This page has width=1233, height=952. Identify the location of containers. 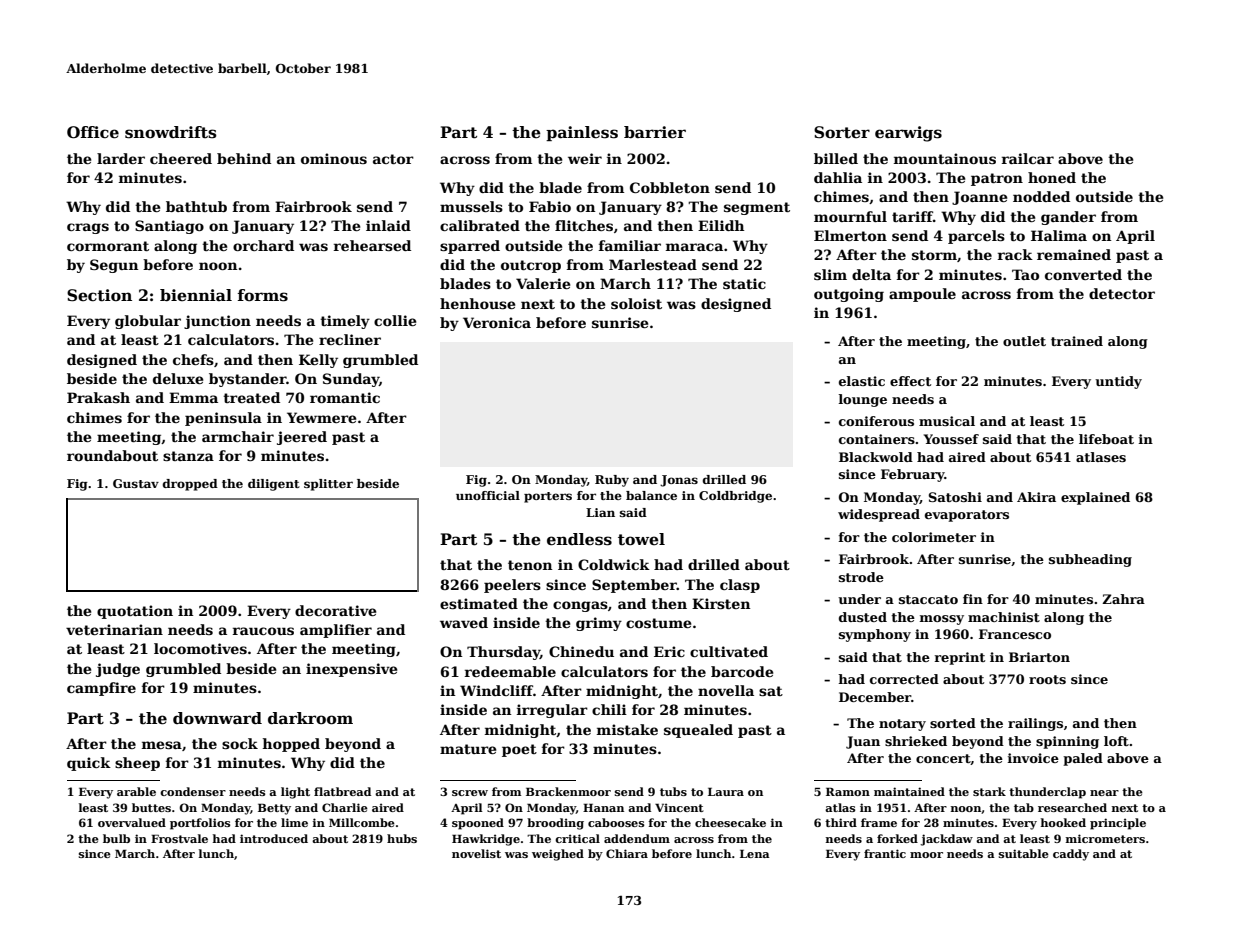
(877, 439).
